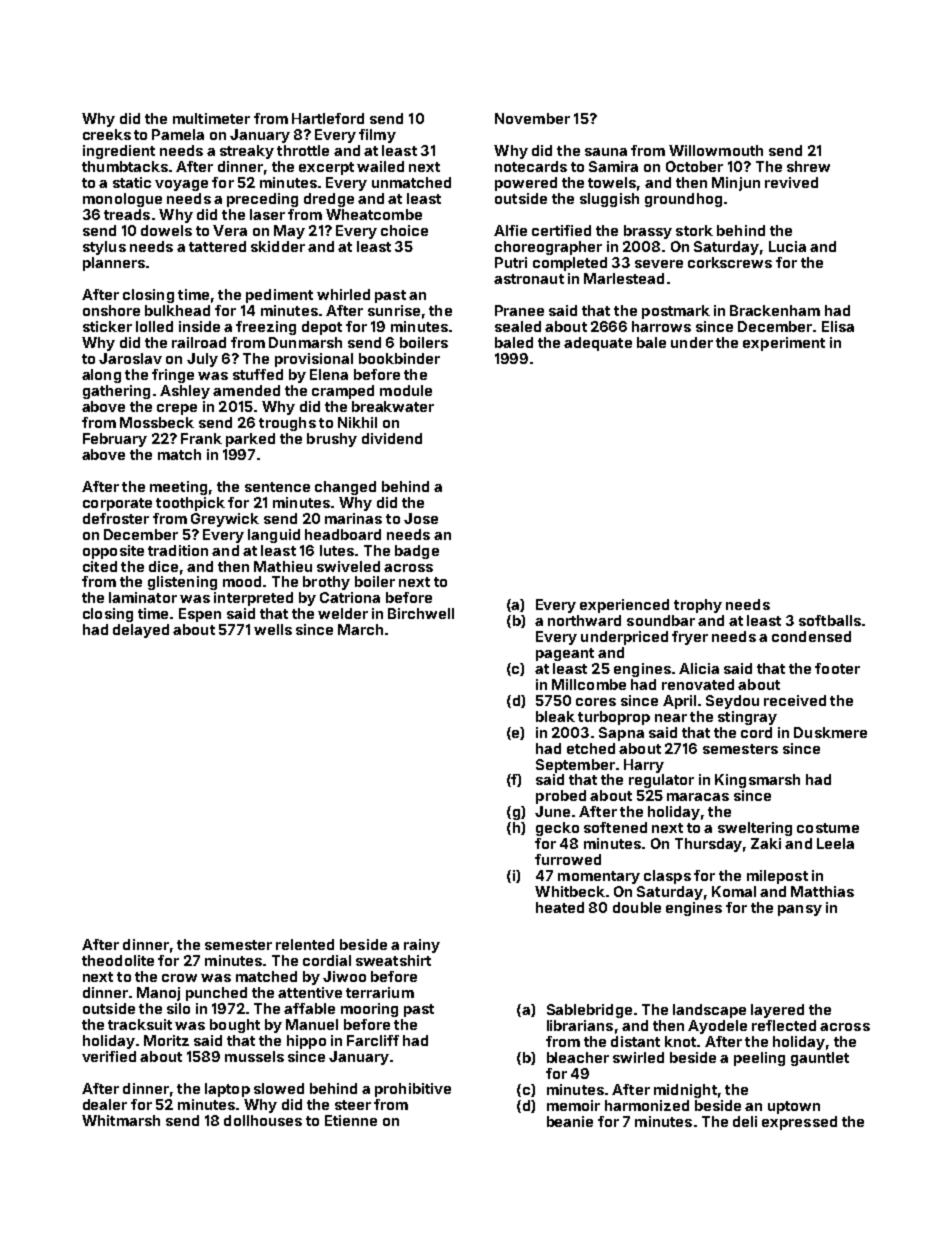 Image resolution: width=952 pixels, height=1233 pixels. What do you see at coordinates (225, 520) in the screenshot?
I see `Greywick` at bounding box center [225, 520].
